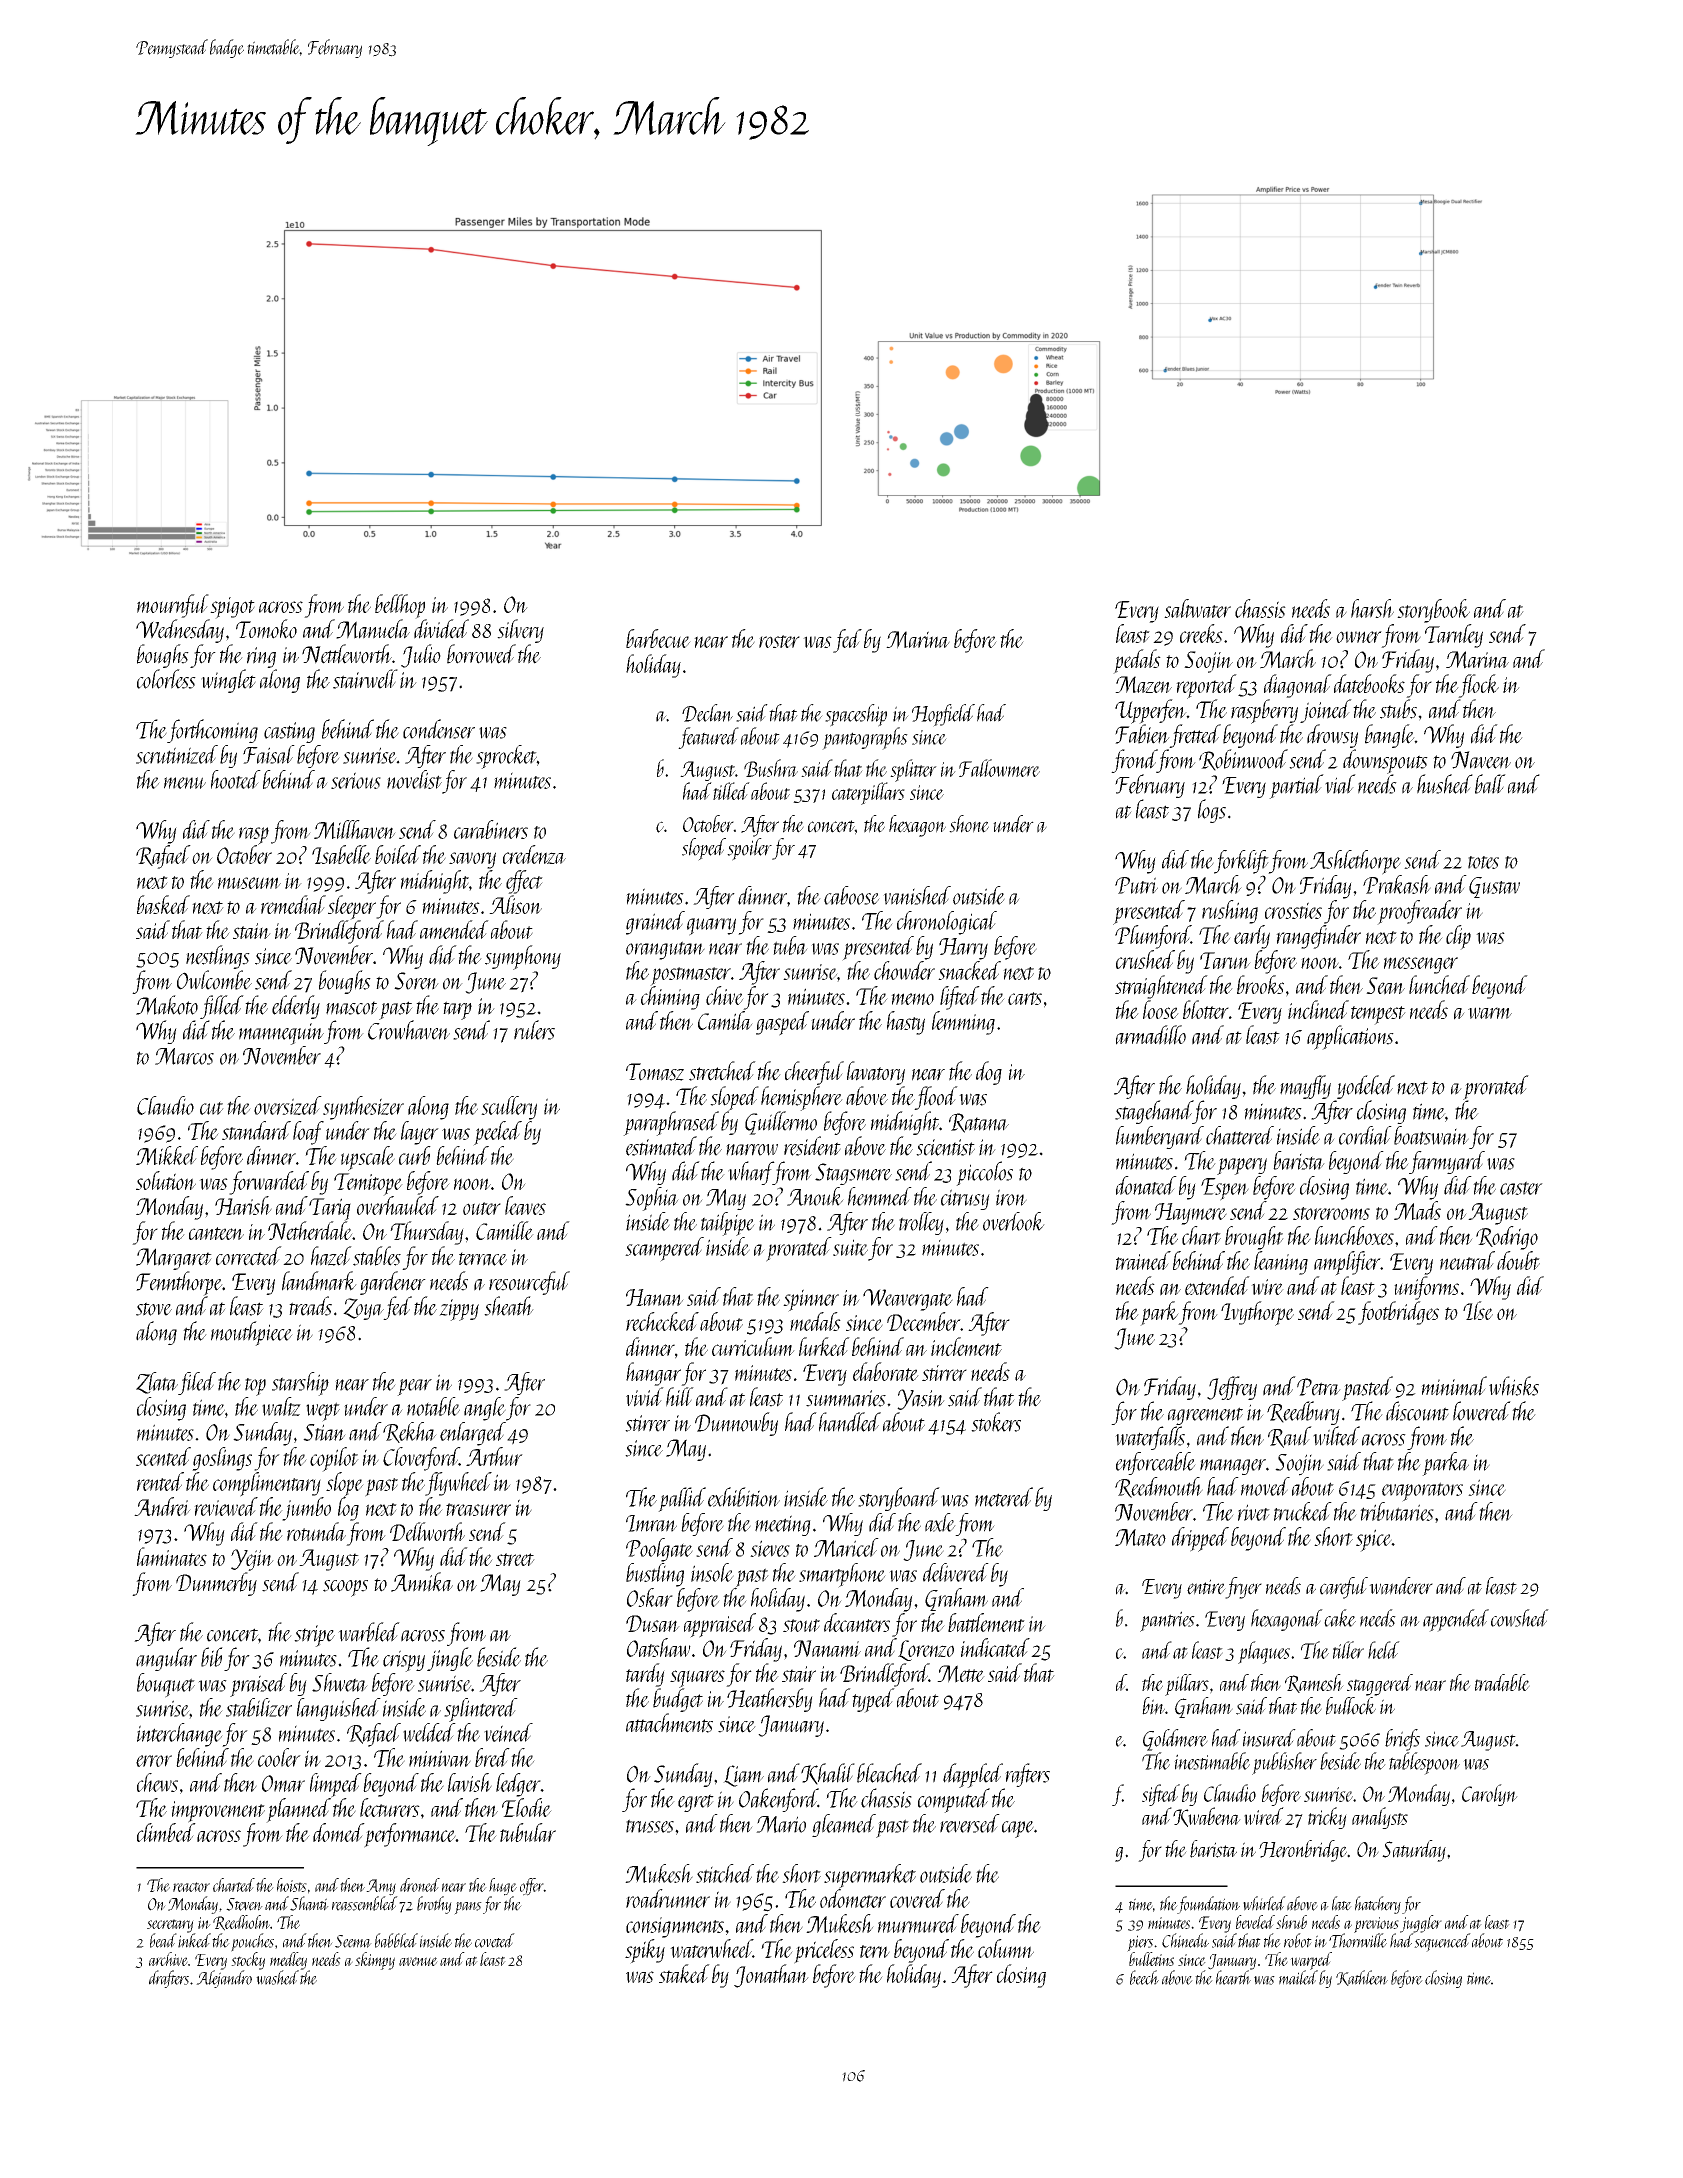 This page has height=2178, width=1683. What do you see at coordinates (396, 1940) in the page?
I see `babbled` at bounding box center [396, 1940].
